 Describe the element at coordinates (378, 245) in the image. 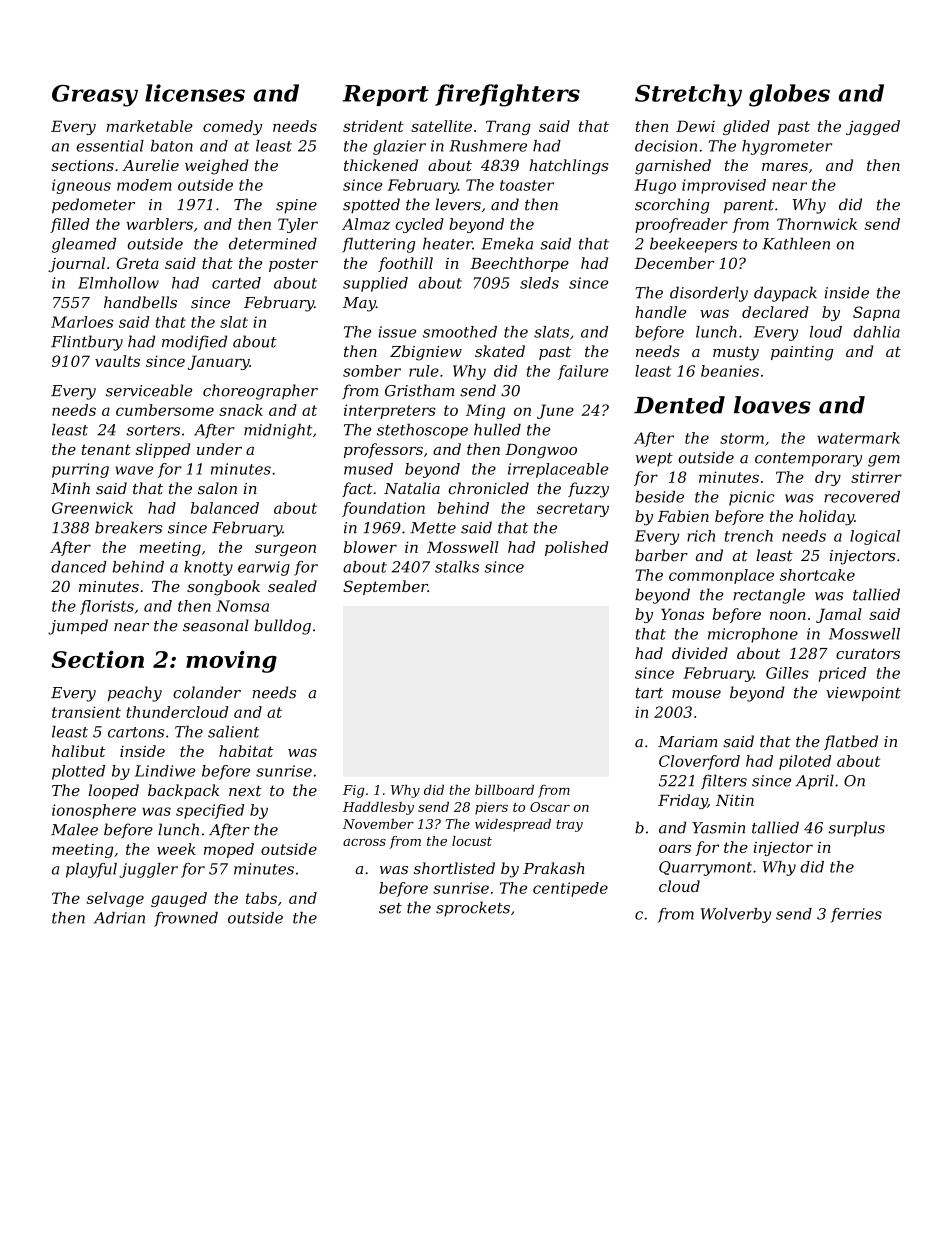

I see `fluttering` at that location.
